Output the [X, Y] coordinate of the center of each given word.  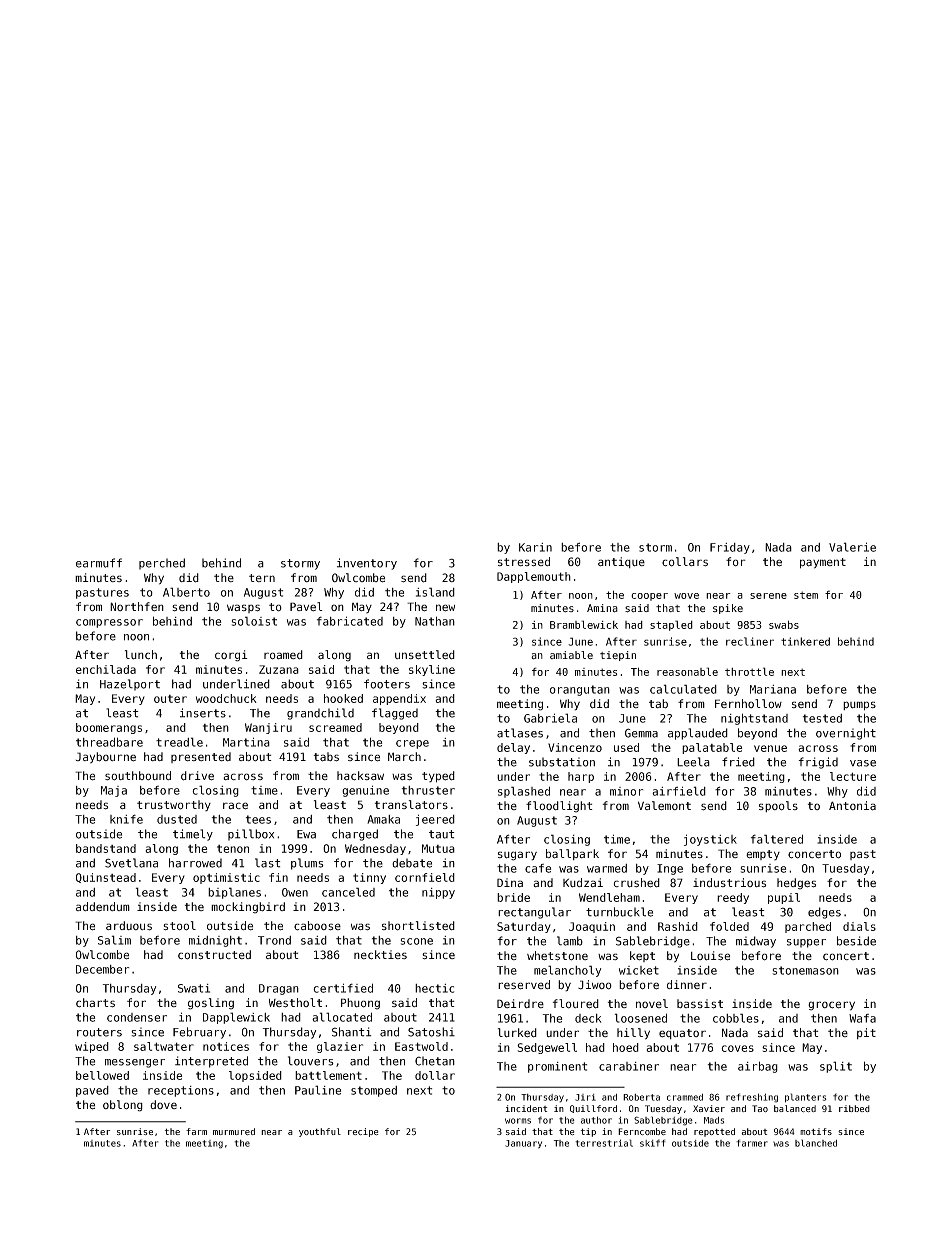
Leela [693, 762]
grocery [831, 1006]
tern [262, 578]
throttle [749, 671]
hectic [434, 988]
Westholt [295, 1003]
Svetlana [131, 863]
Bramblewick [584, 624]
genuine [365, 791]
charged [355, 835]
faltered [777, 839]
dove [163, 1104]
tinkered [805, 641]
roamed [283, 655]
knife [126, 819]
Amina [602, 608]
